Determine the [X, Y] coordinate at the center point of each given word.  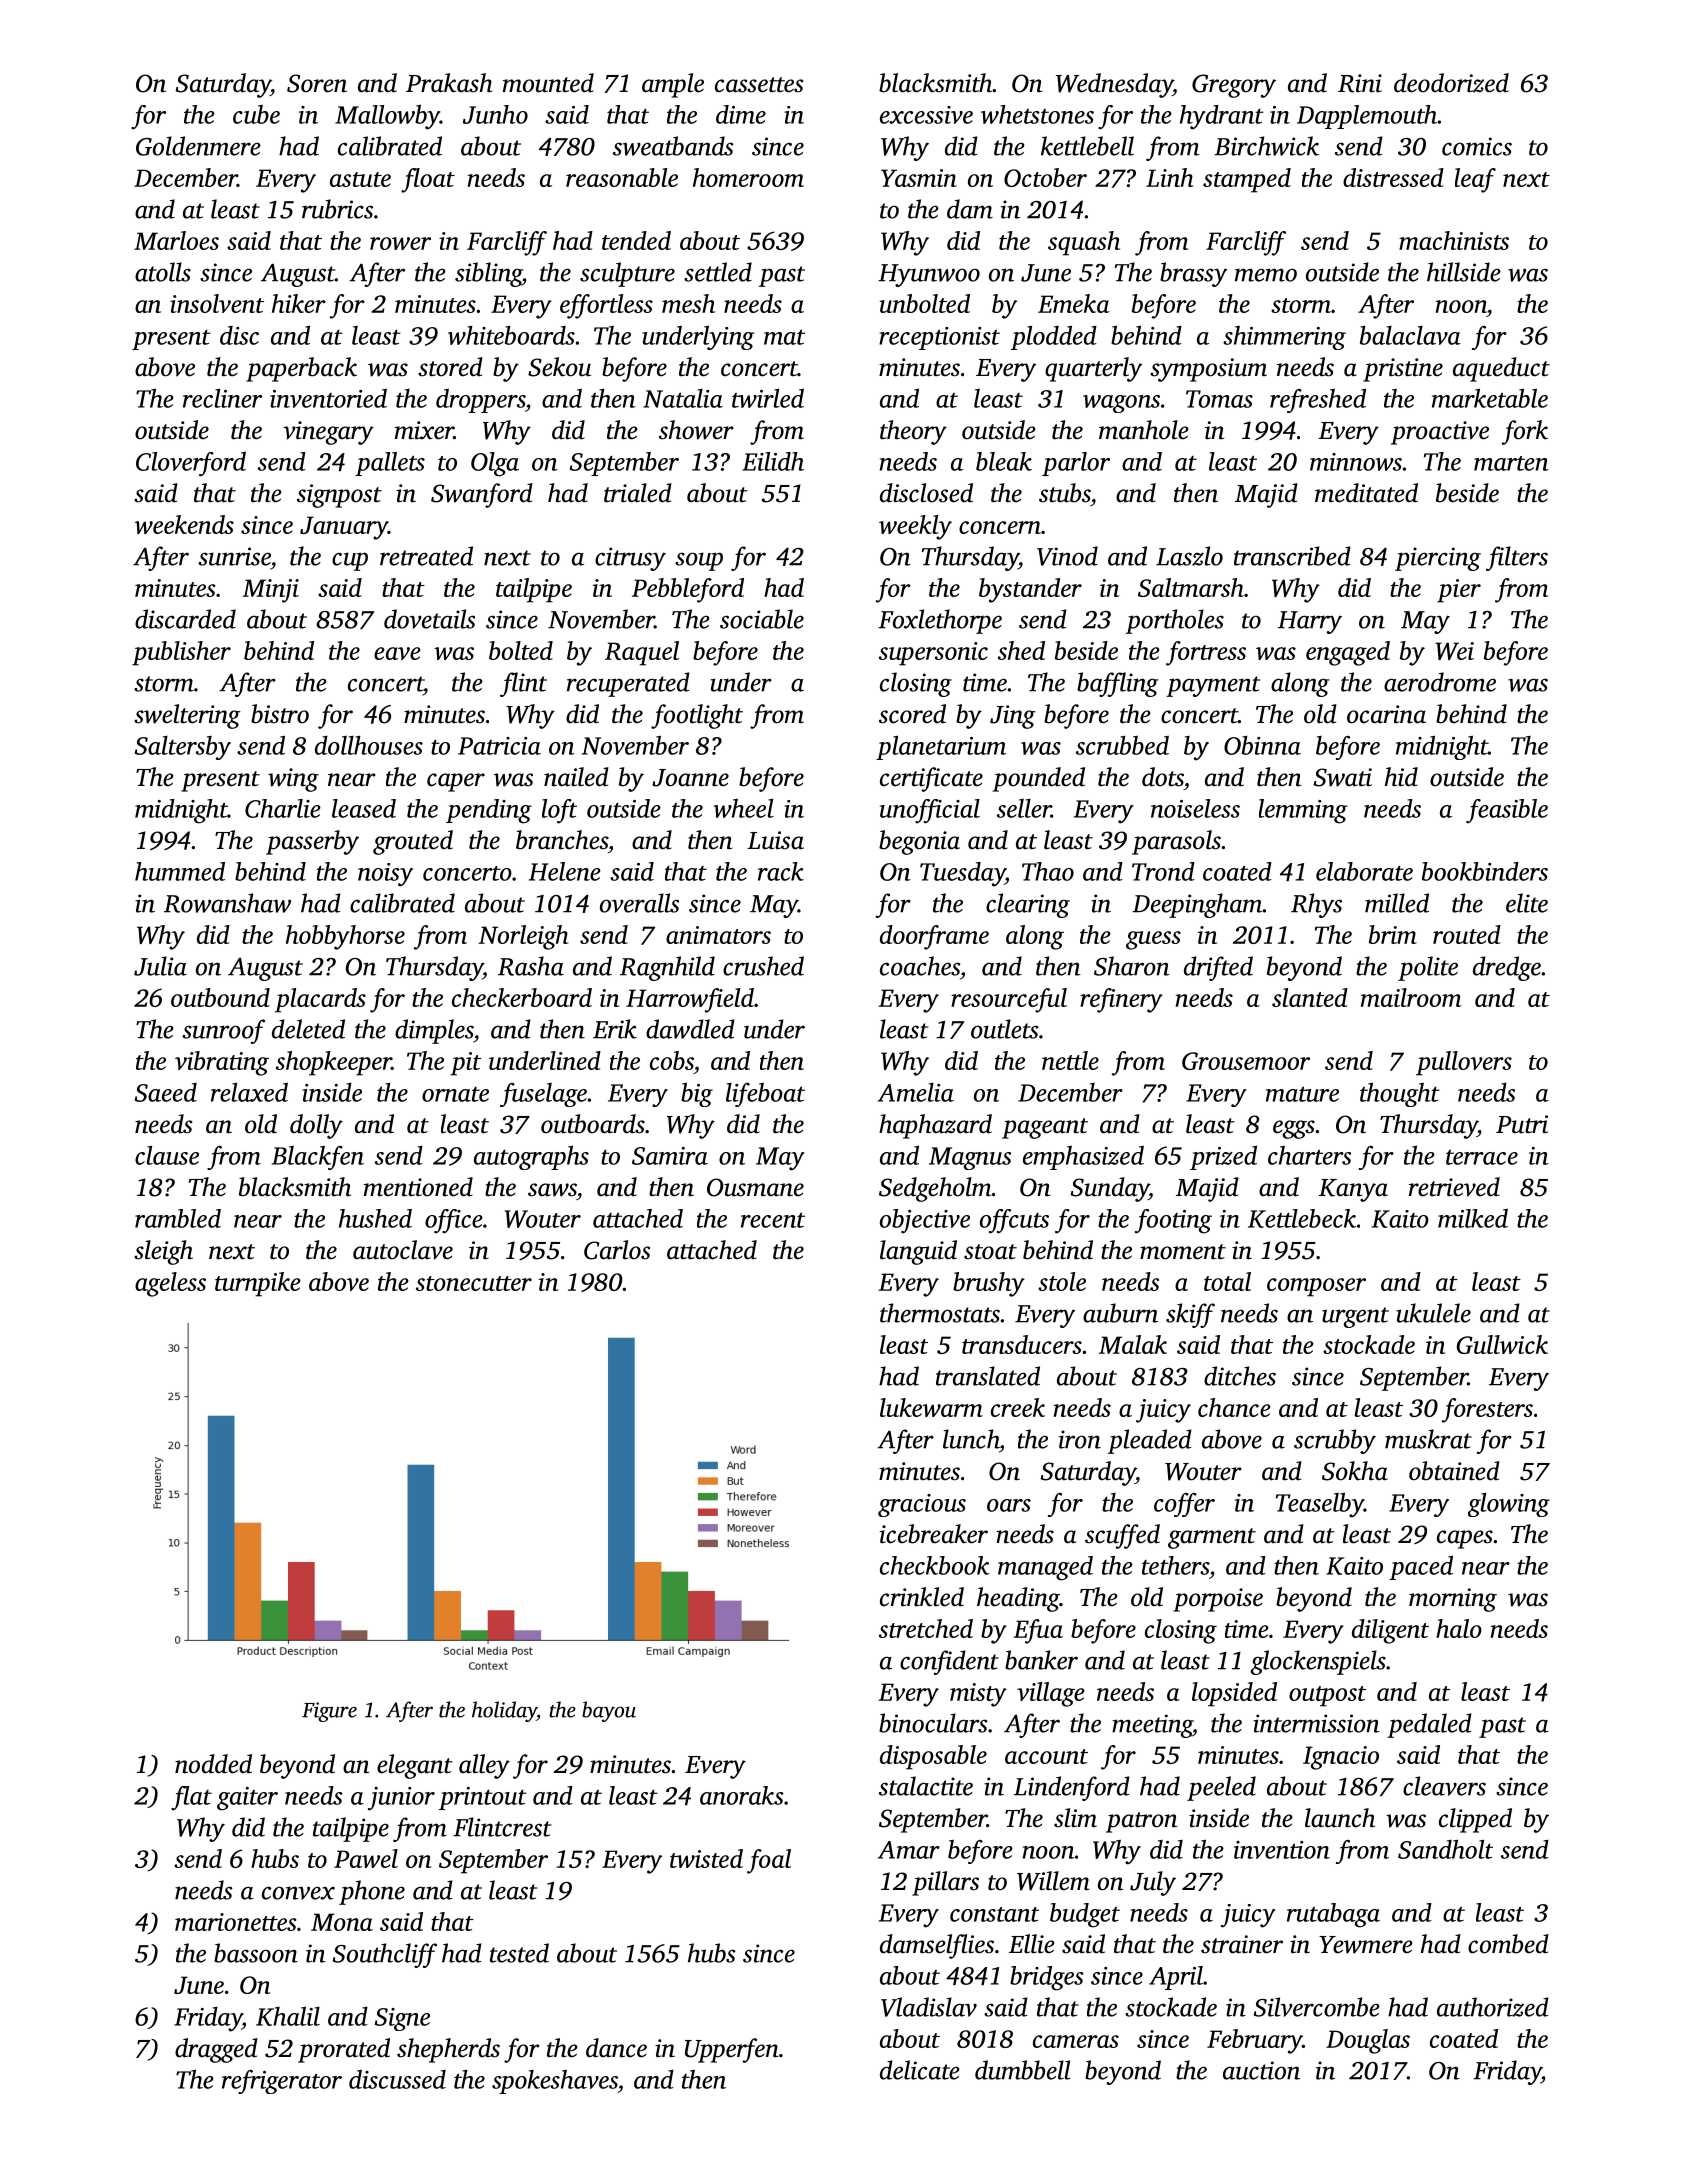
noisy [385, 875]
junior [401, 1799]
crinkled [922, 1597]
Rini [1360, 83]
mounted [548, 83]
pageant [1045, 1128]
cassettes [759, 85]
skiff [1190, 1315]
